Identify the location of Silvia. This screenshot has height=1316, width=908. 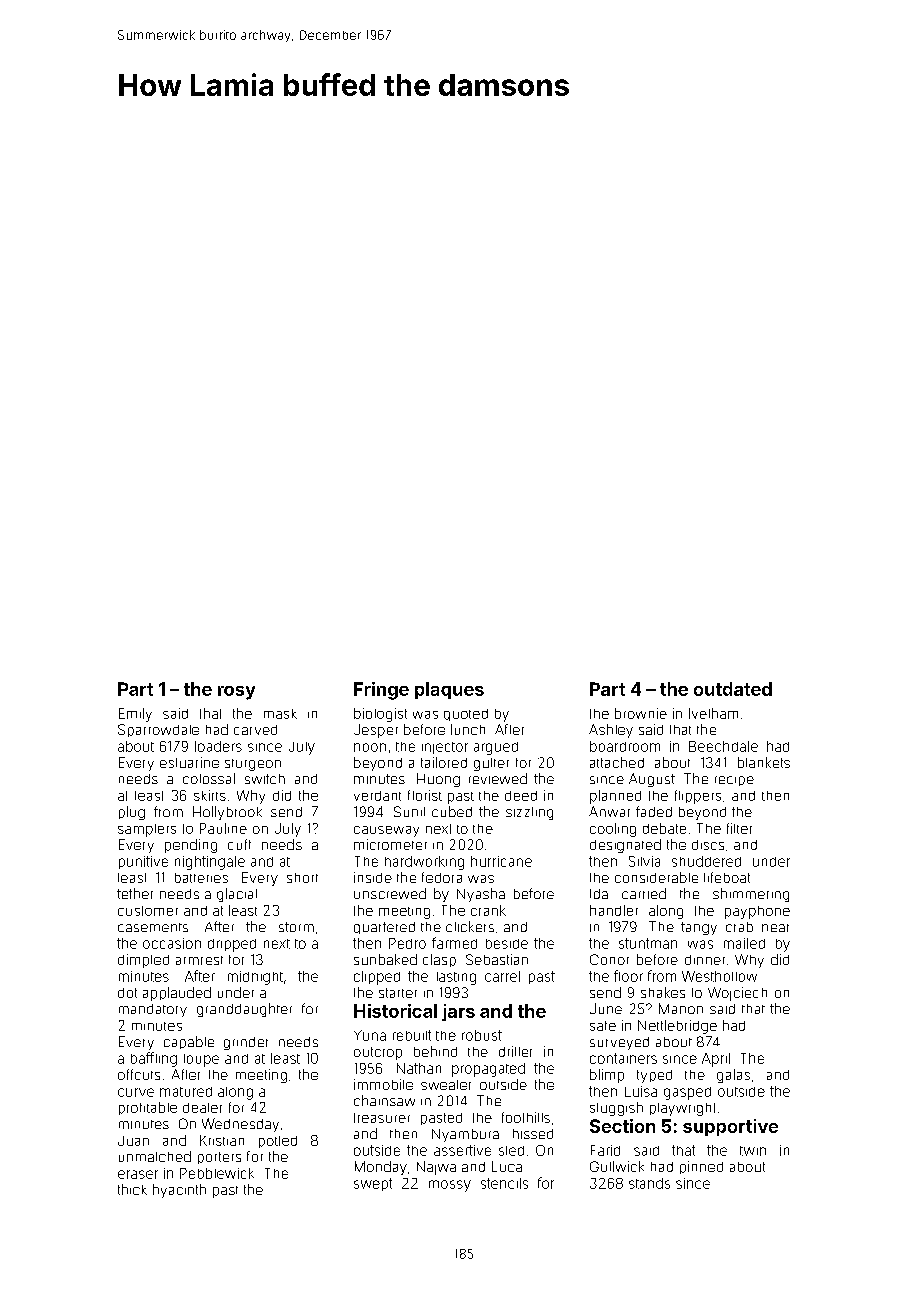
(644, 861).
